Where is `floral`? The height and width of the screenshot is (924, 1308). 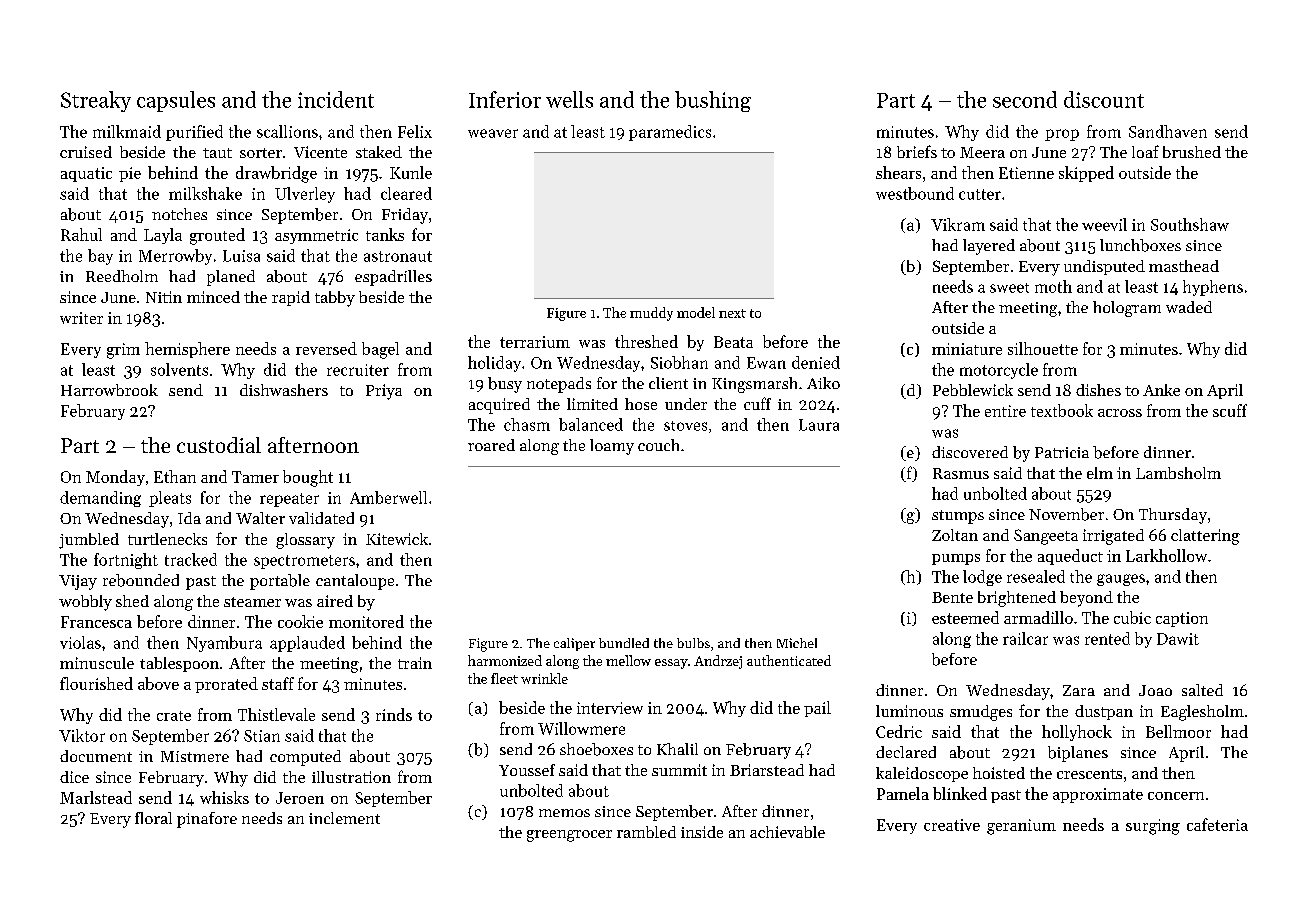 floral is located at coordinates (153, 818).
